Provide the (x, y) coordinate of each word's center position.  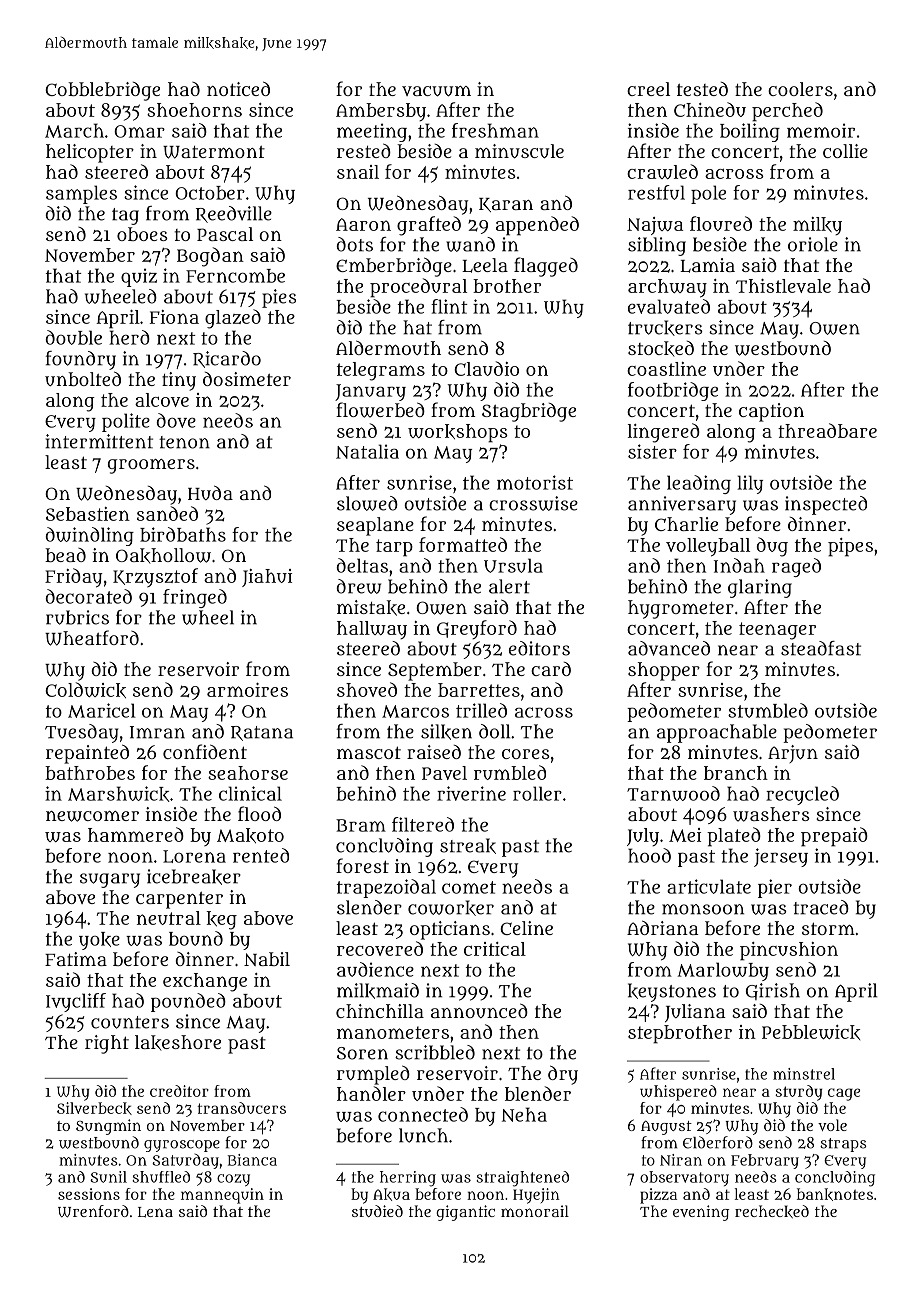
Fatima (76, 959)
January (370, 392)
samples (81, 194)
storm (828, 928)
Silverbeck (94, 1108)
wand (470, 244)
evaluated (669, 306)
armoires (247, 690)
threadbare (827, 430)
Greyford (477, 629)
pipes (850, 547)
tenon (184, 442)
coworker (451, 908)
